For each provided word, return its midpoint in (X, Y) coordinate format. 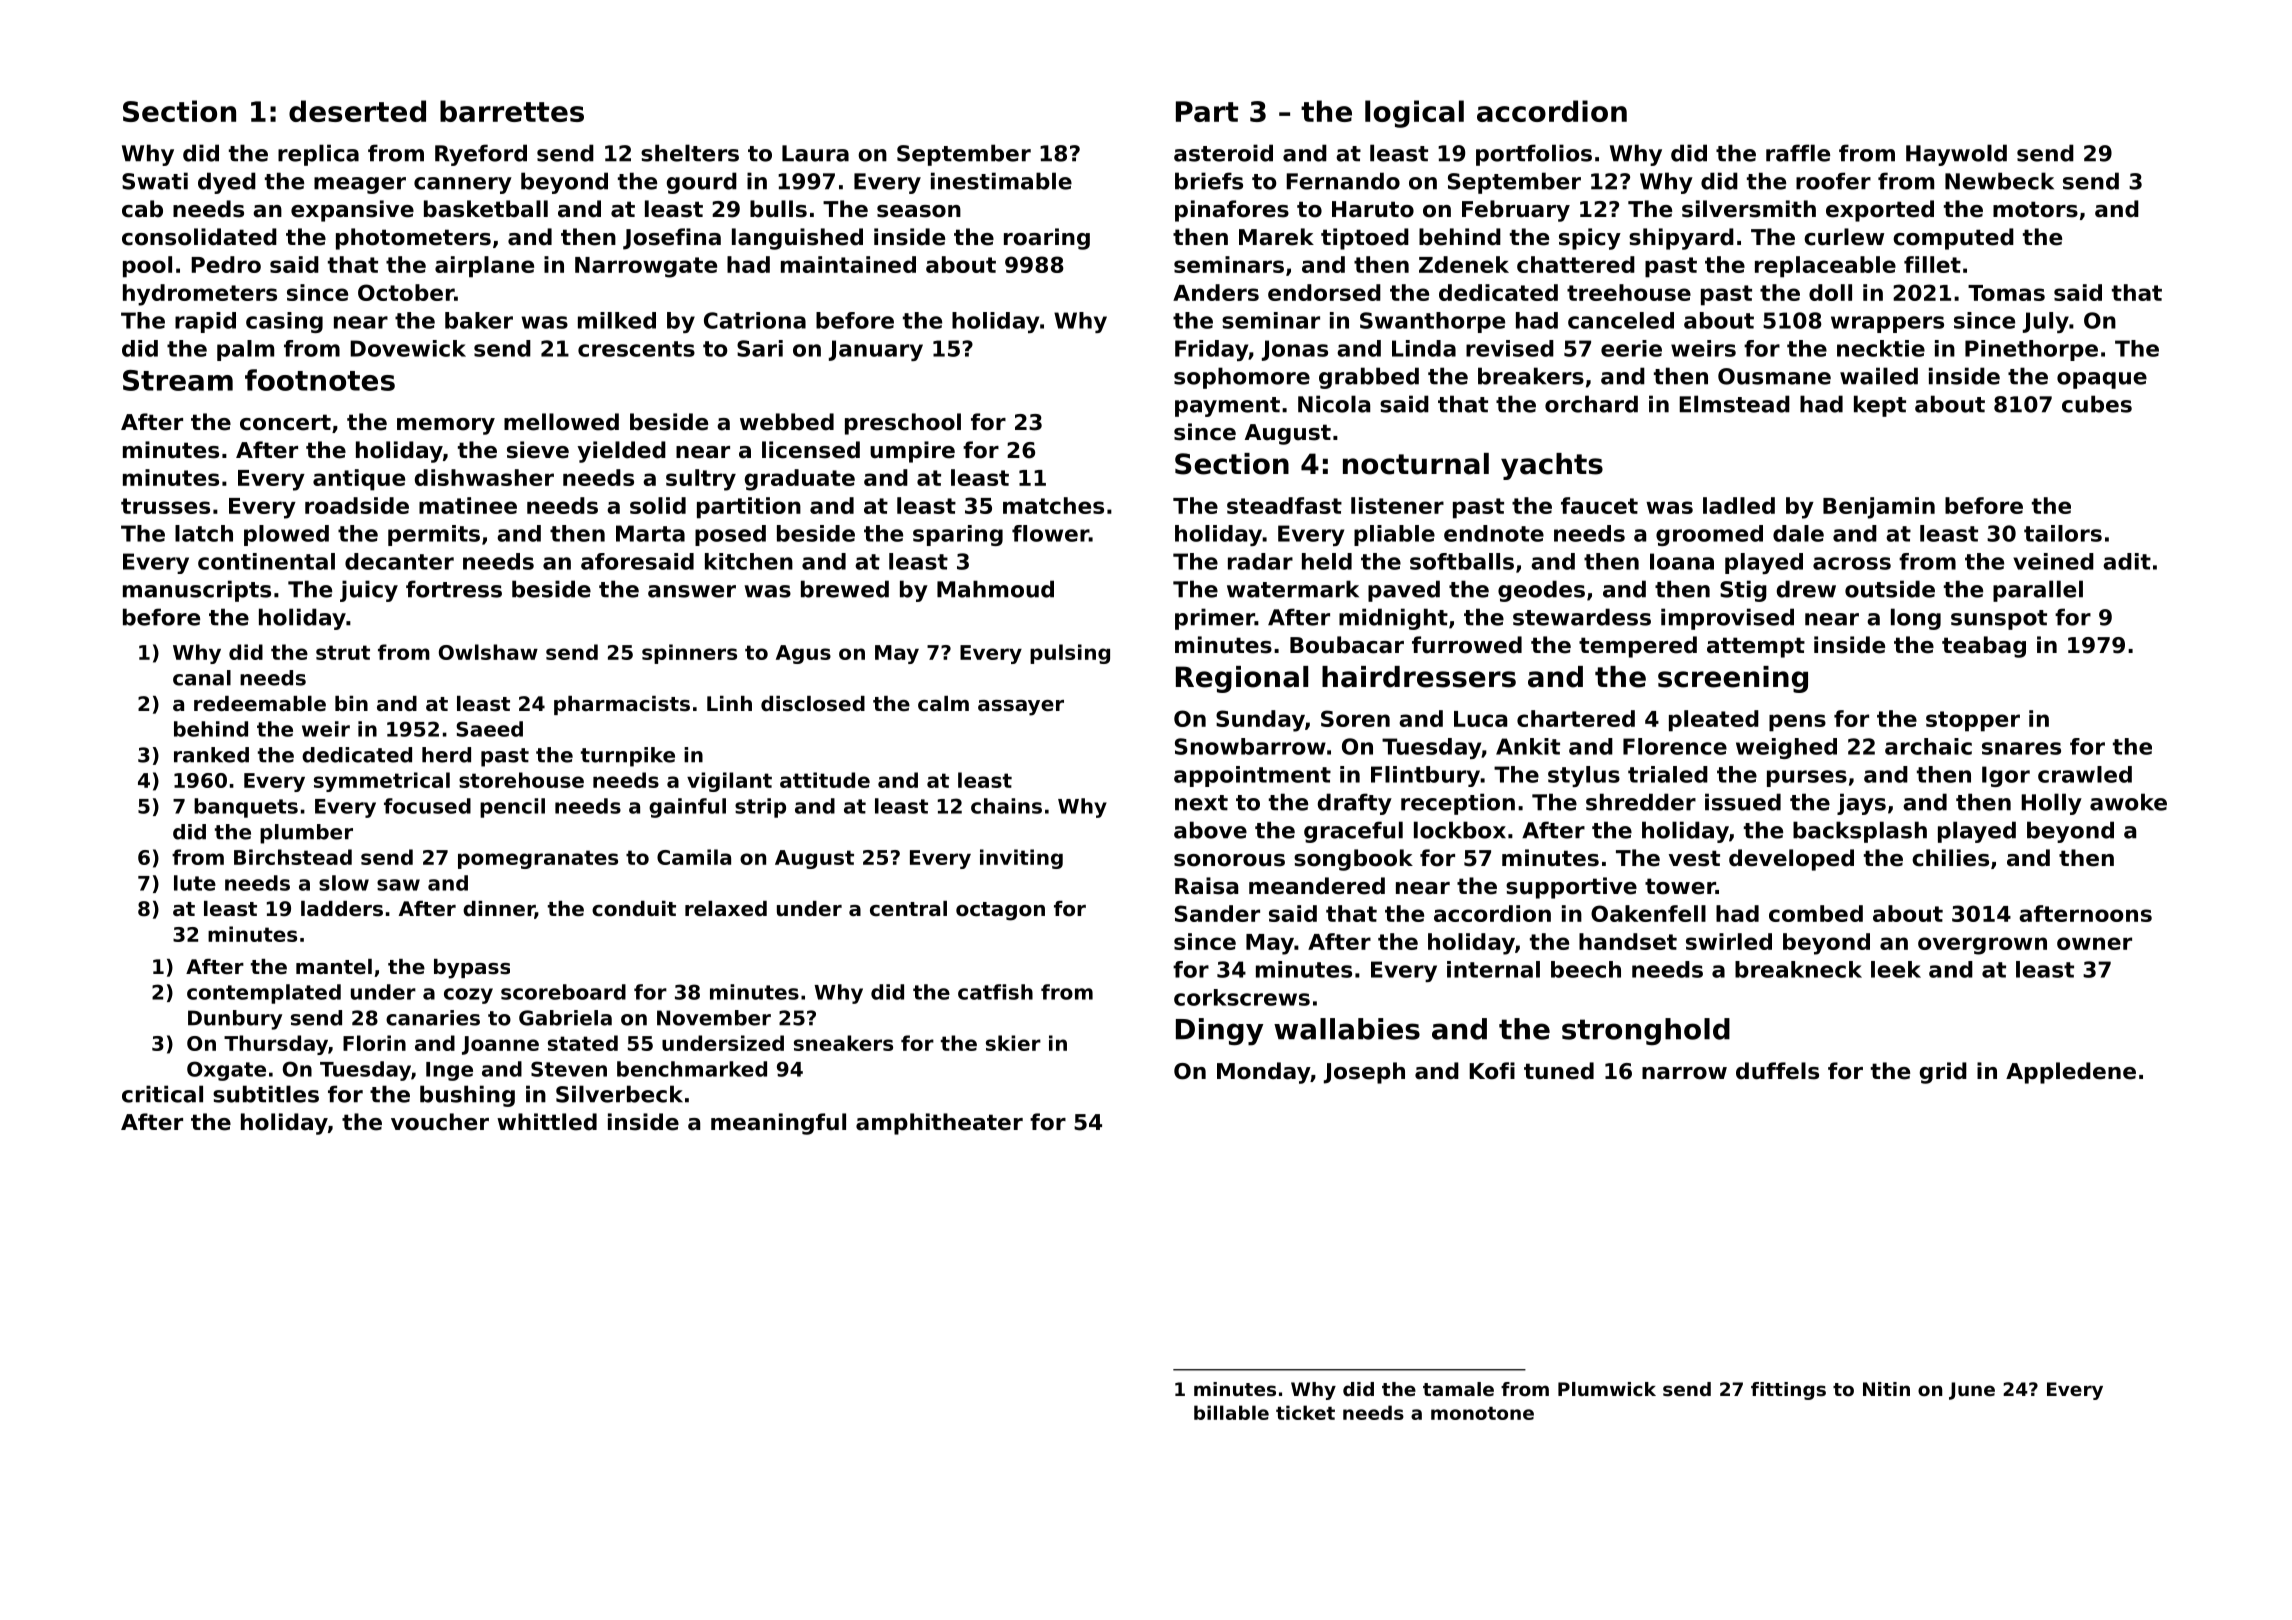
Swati (155, 181)
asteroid (1223, 153)
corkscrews (1242, 997)
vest (1694, 858)
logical (1414, 114)
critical (162, 1094)
